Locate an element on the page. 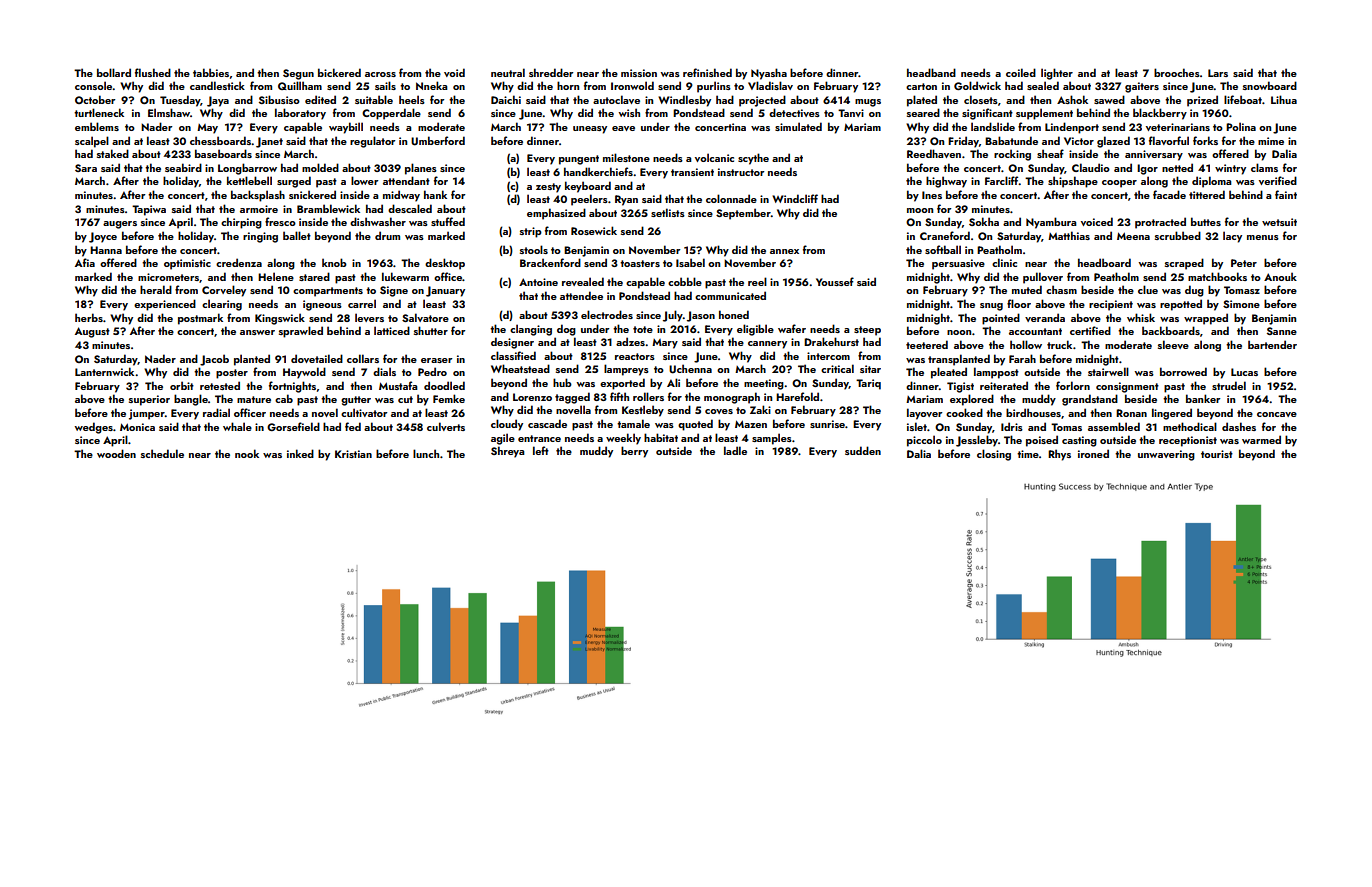  critical is located at coordinates (837, 368).
